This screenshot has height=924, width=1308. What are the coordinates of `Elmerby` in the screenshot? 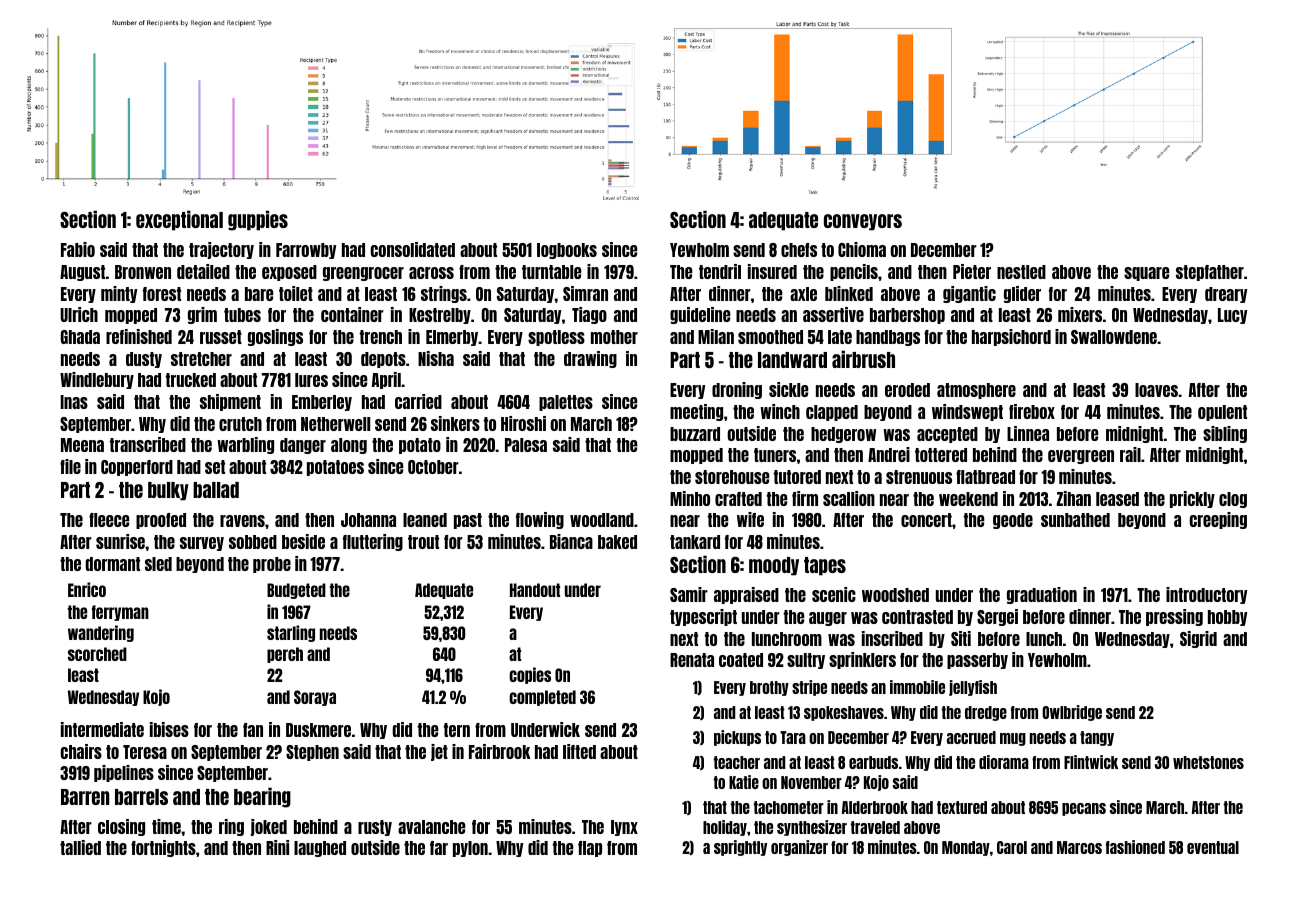 It's located at (452, 338).
